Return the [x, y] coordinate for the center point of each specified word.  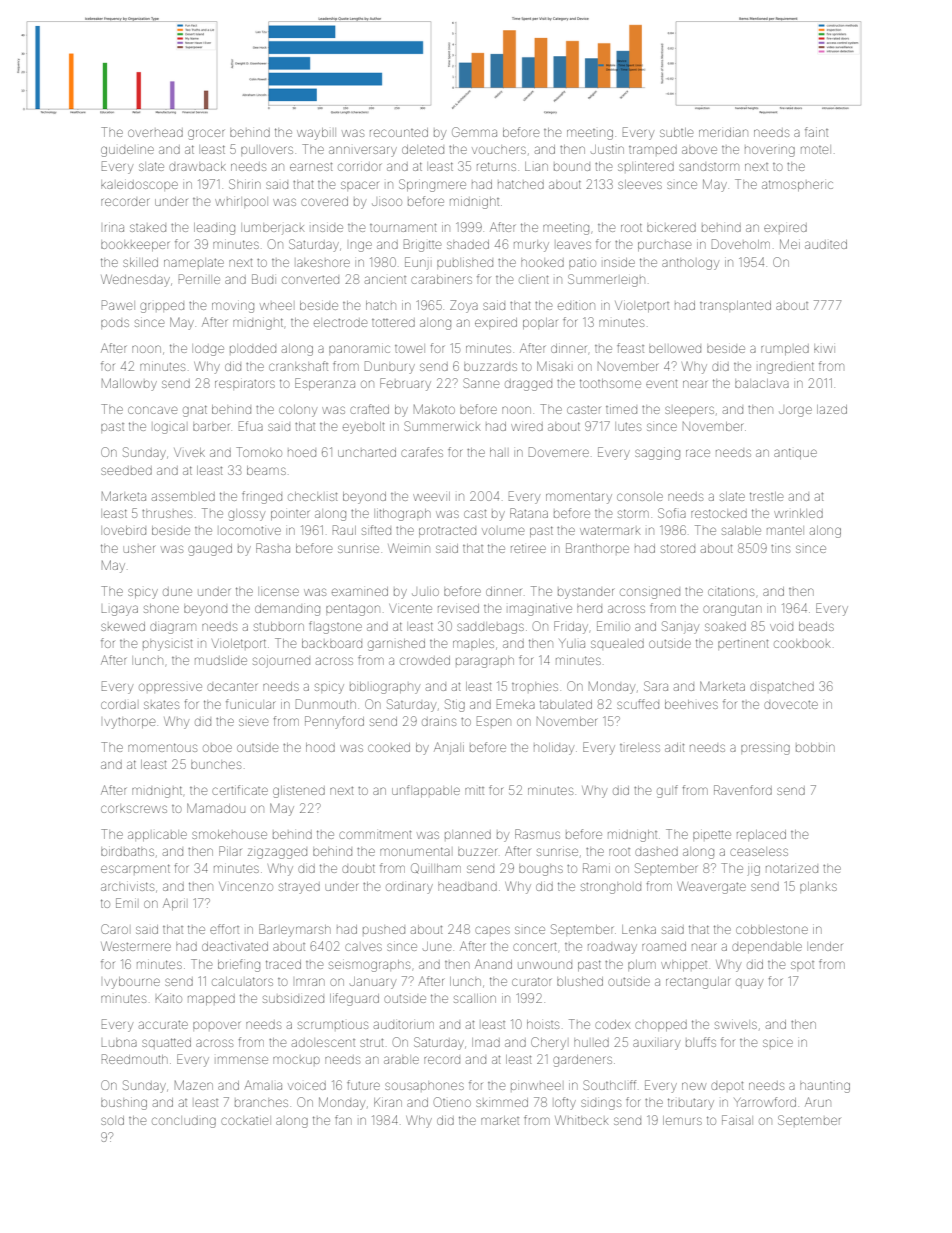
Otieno [452, 1102]
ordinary [409, 888]
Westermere [136, 946]
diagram [173, 628]
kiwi [823, 349]
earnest [311, 167]
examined [360, 591]
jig [753, 870]
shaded [468, 244]
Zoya [464, 306]
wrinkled [798, 513]
